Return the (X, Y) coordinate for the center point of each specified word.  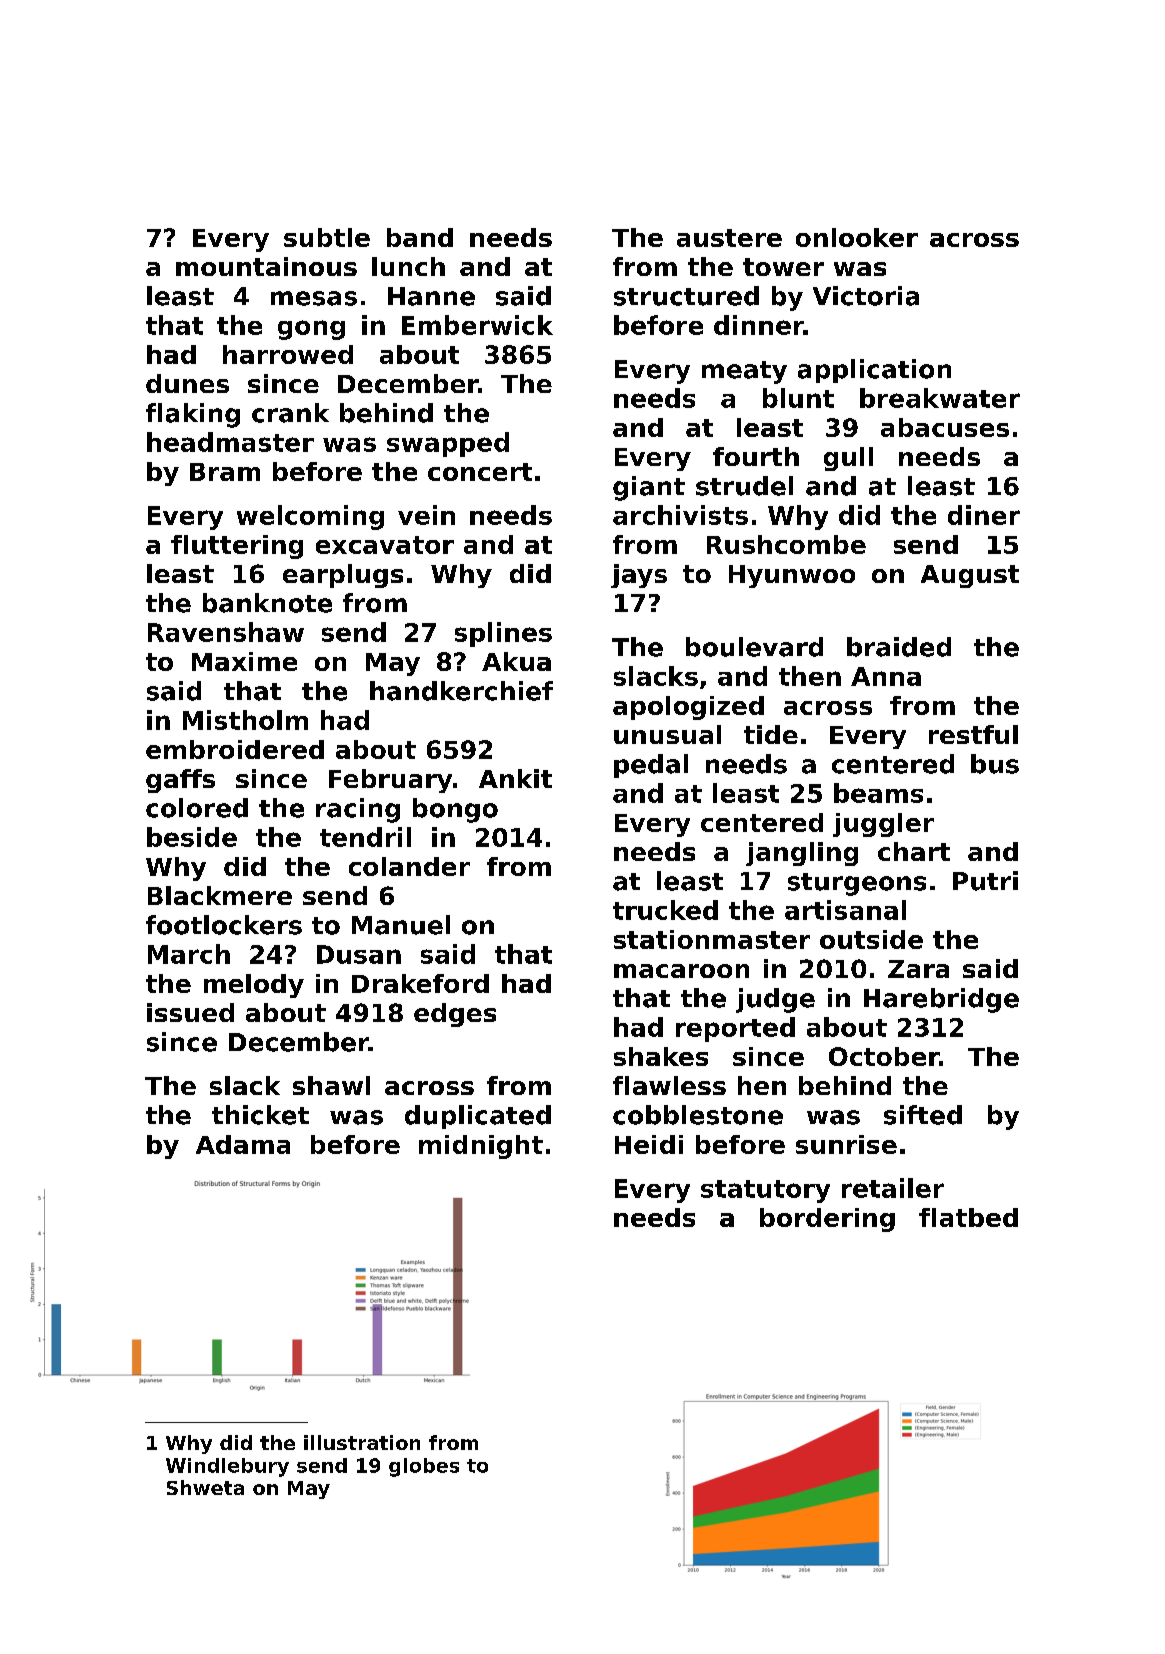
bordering (827, 1220)
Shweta (205, 1487)
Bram (225, 472)
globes (424, 1467)
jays (639, 576)
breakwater (940, 398)
